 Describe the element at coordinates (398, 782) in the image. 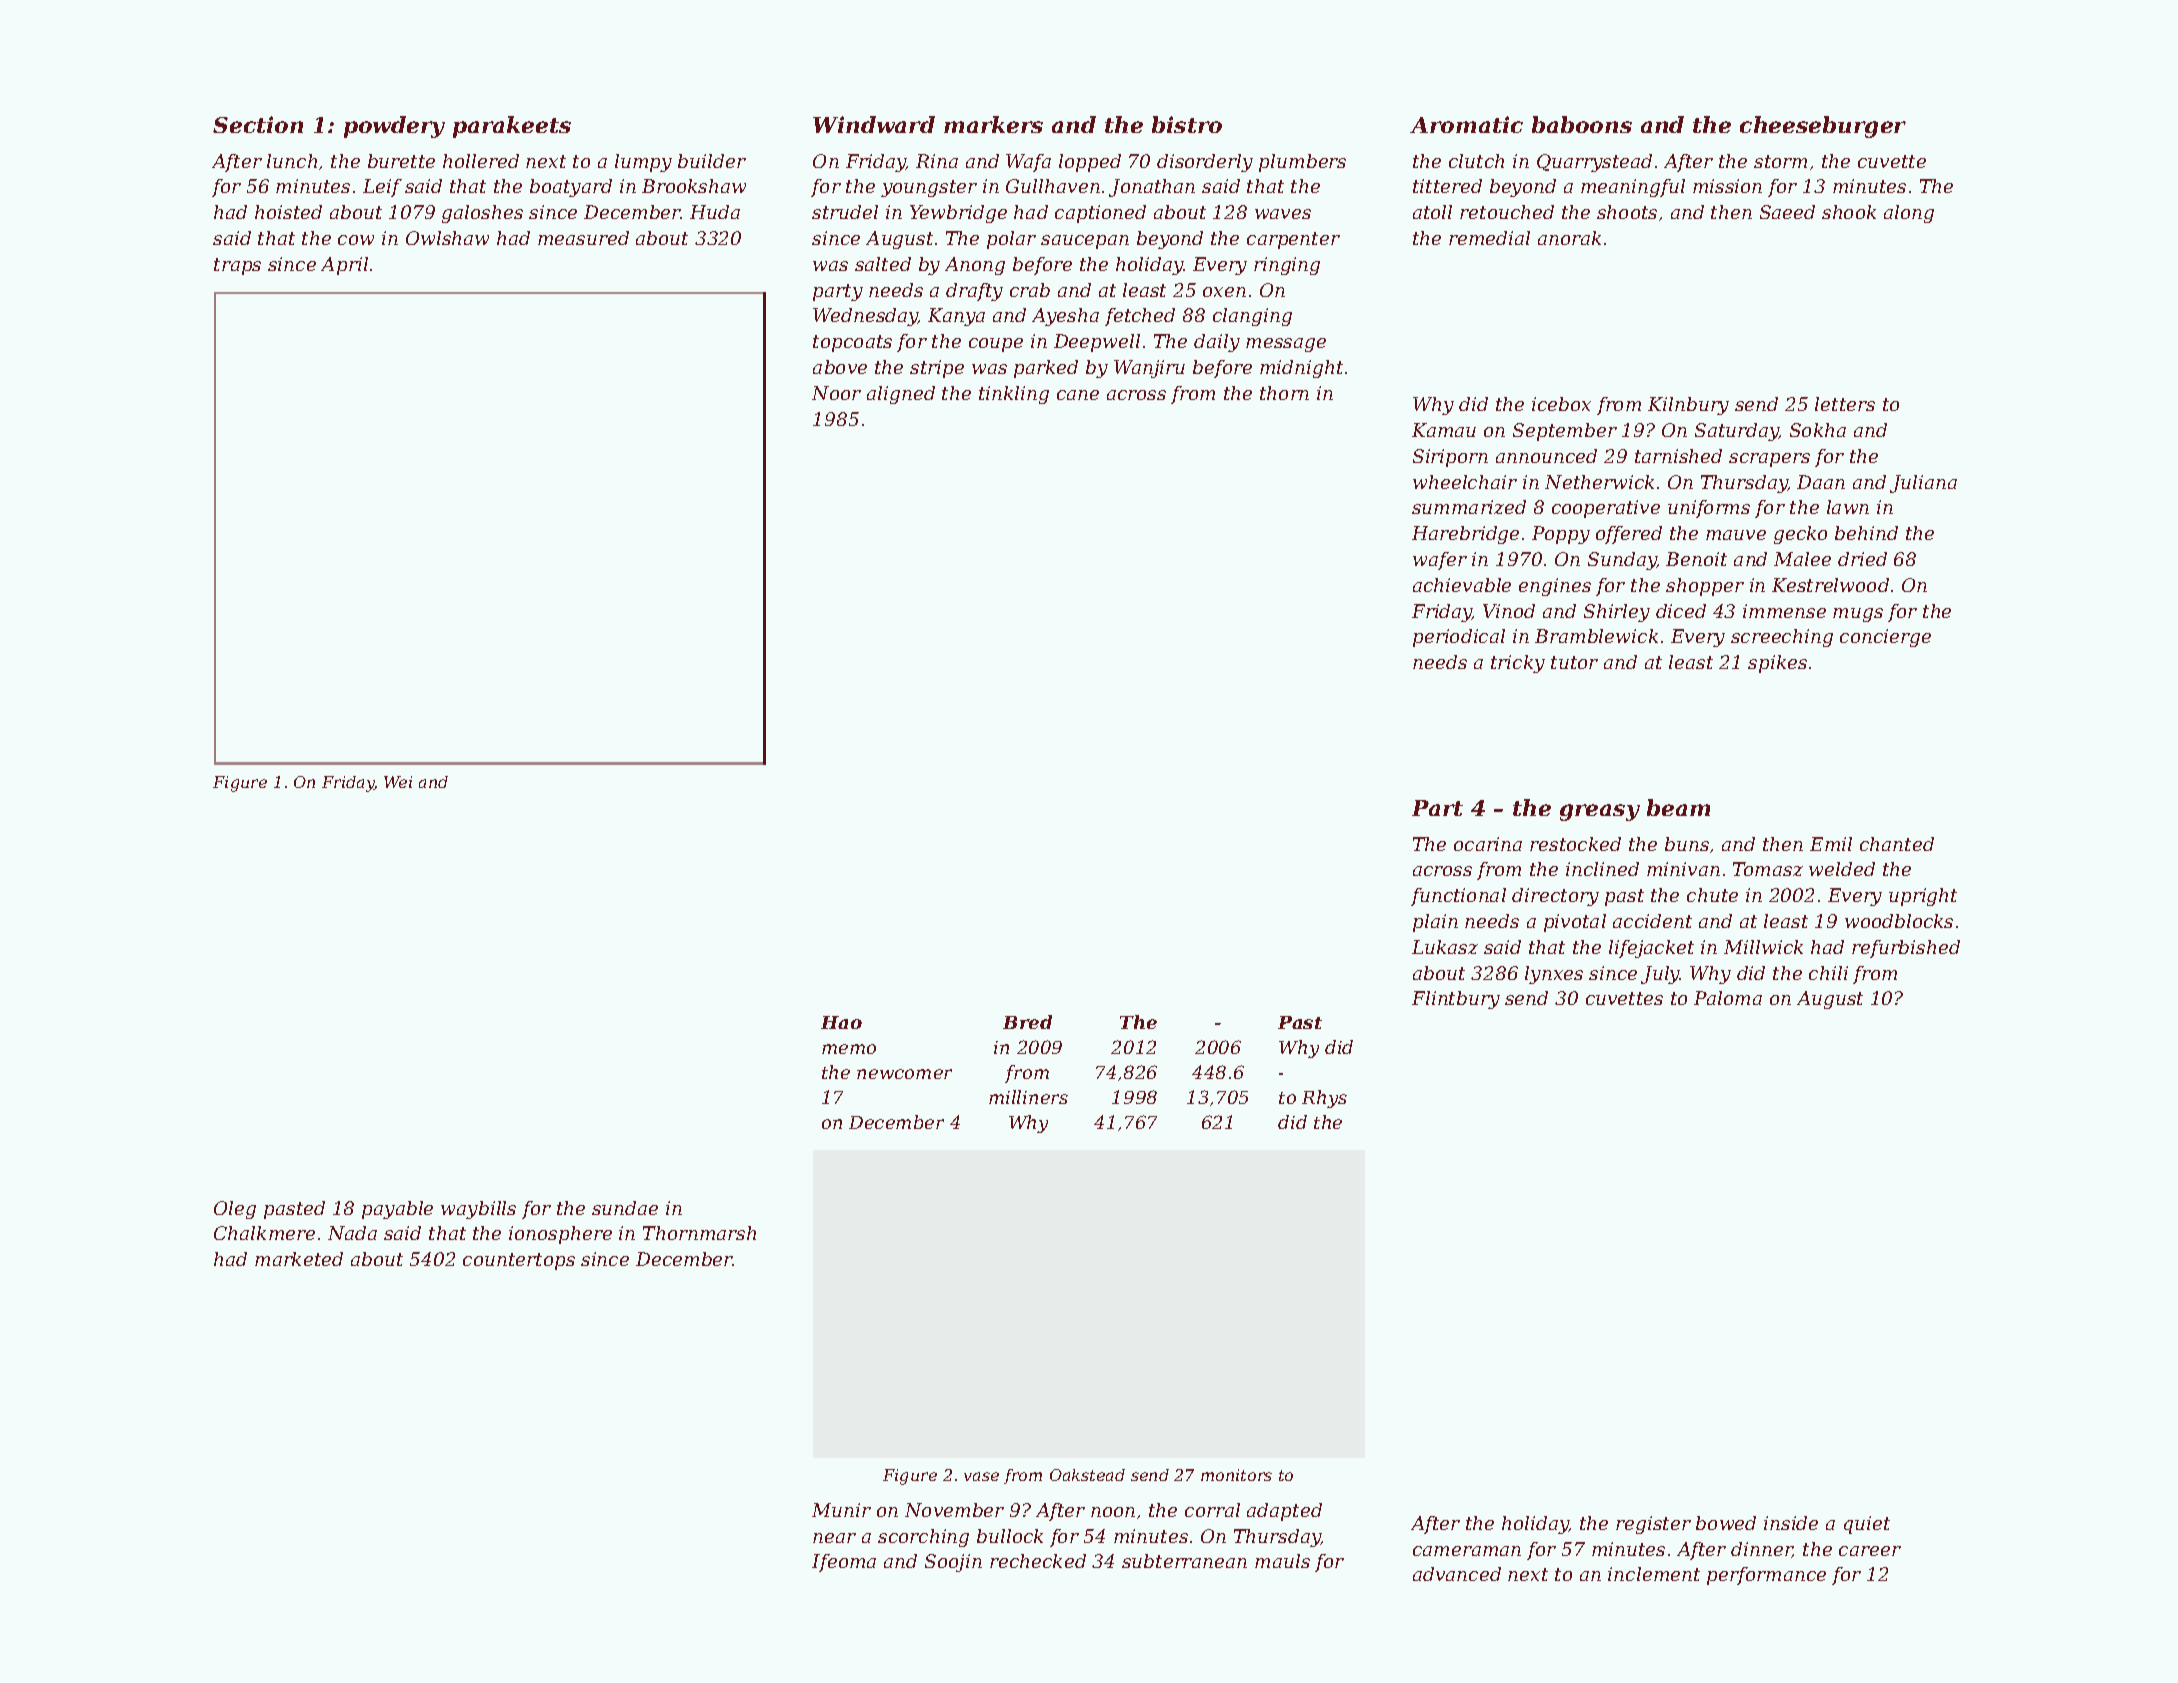

I see `Wei` at that location.
